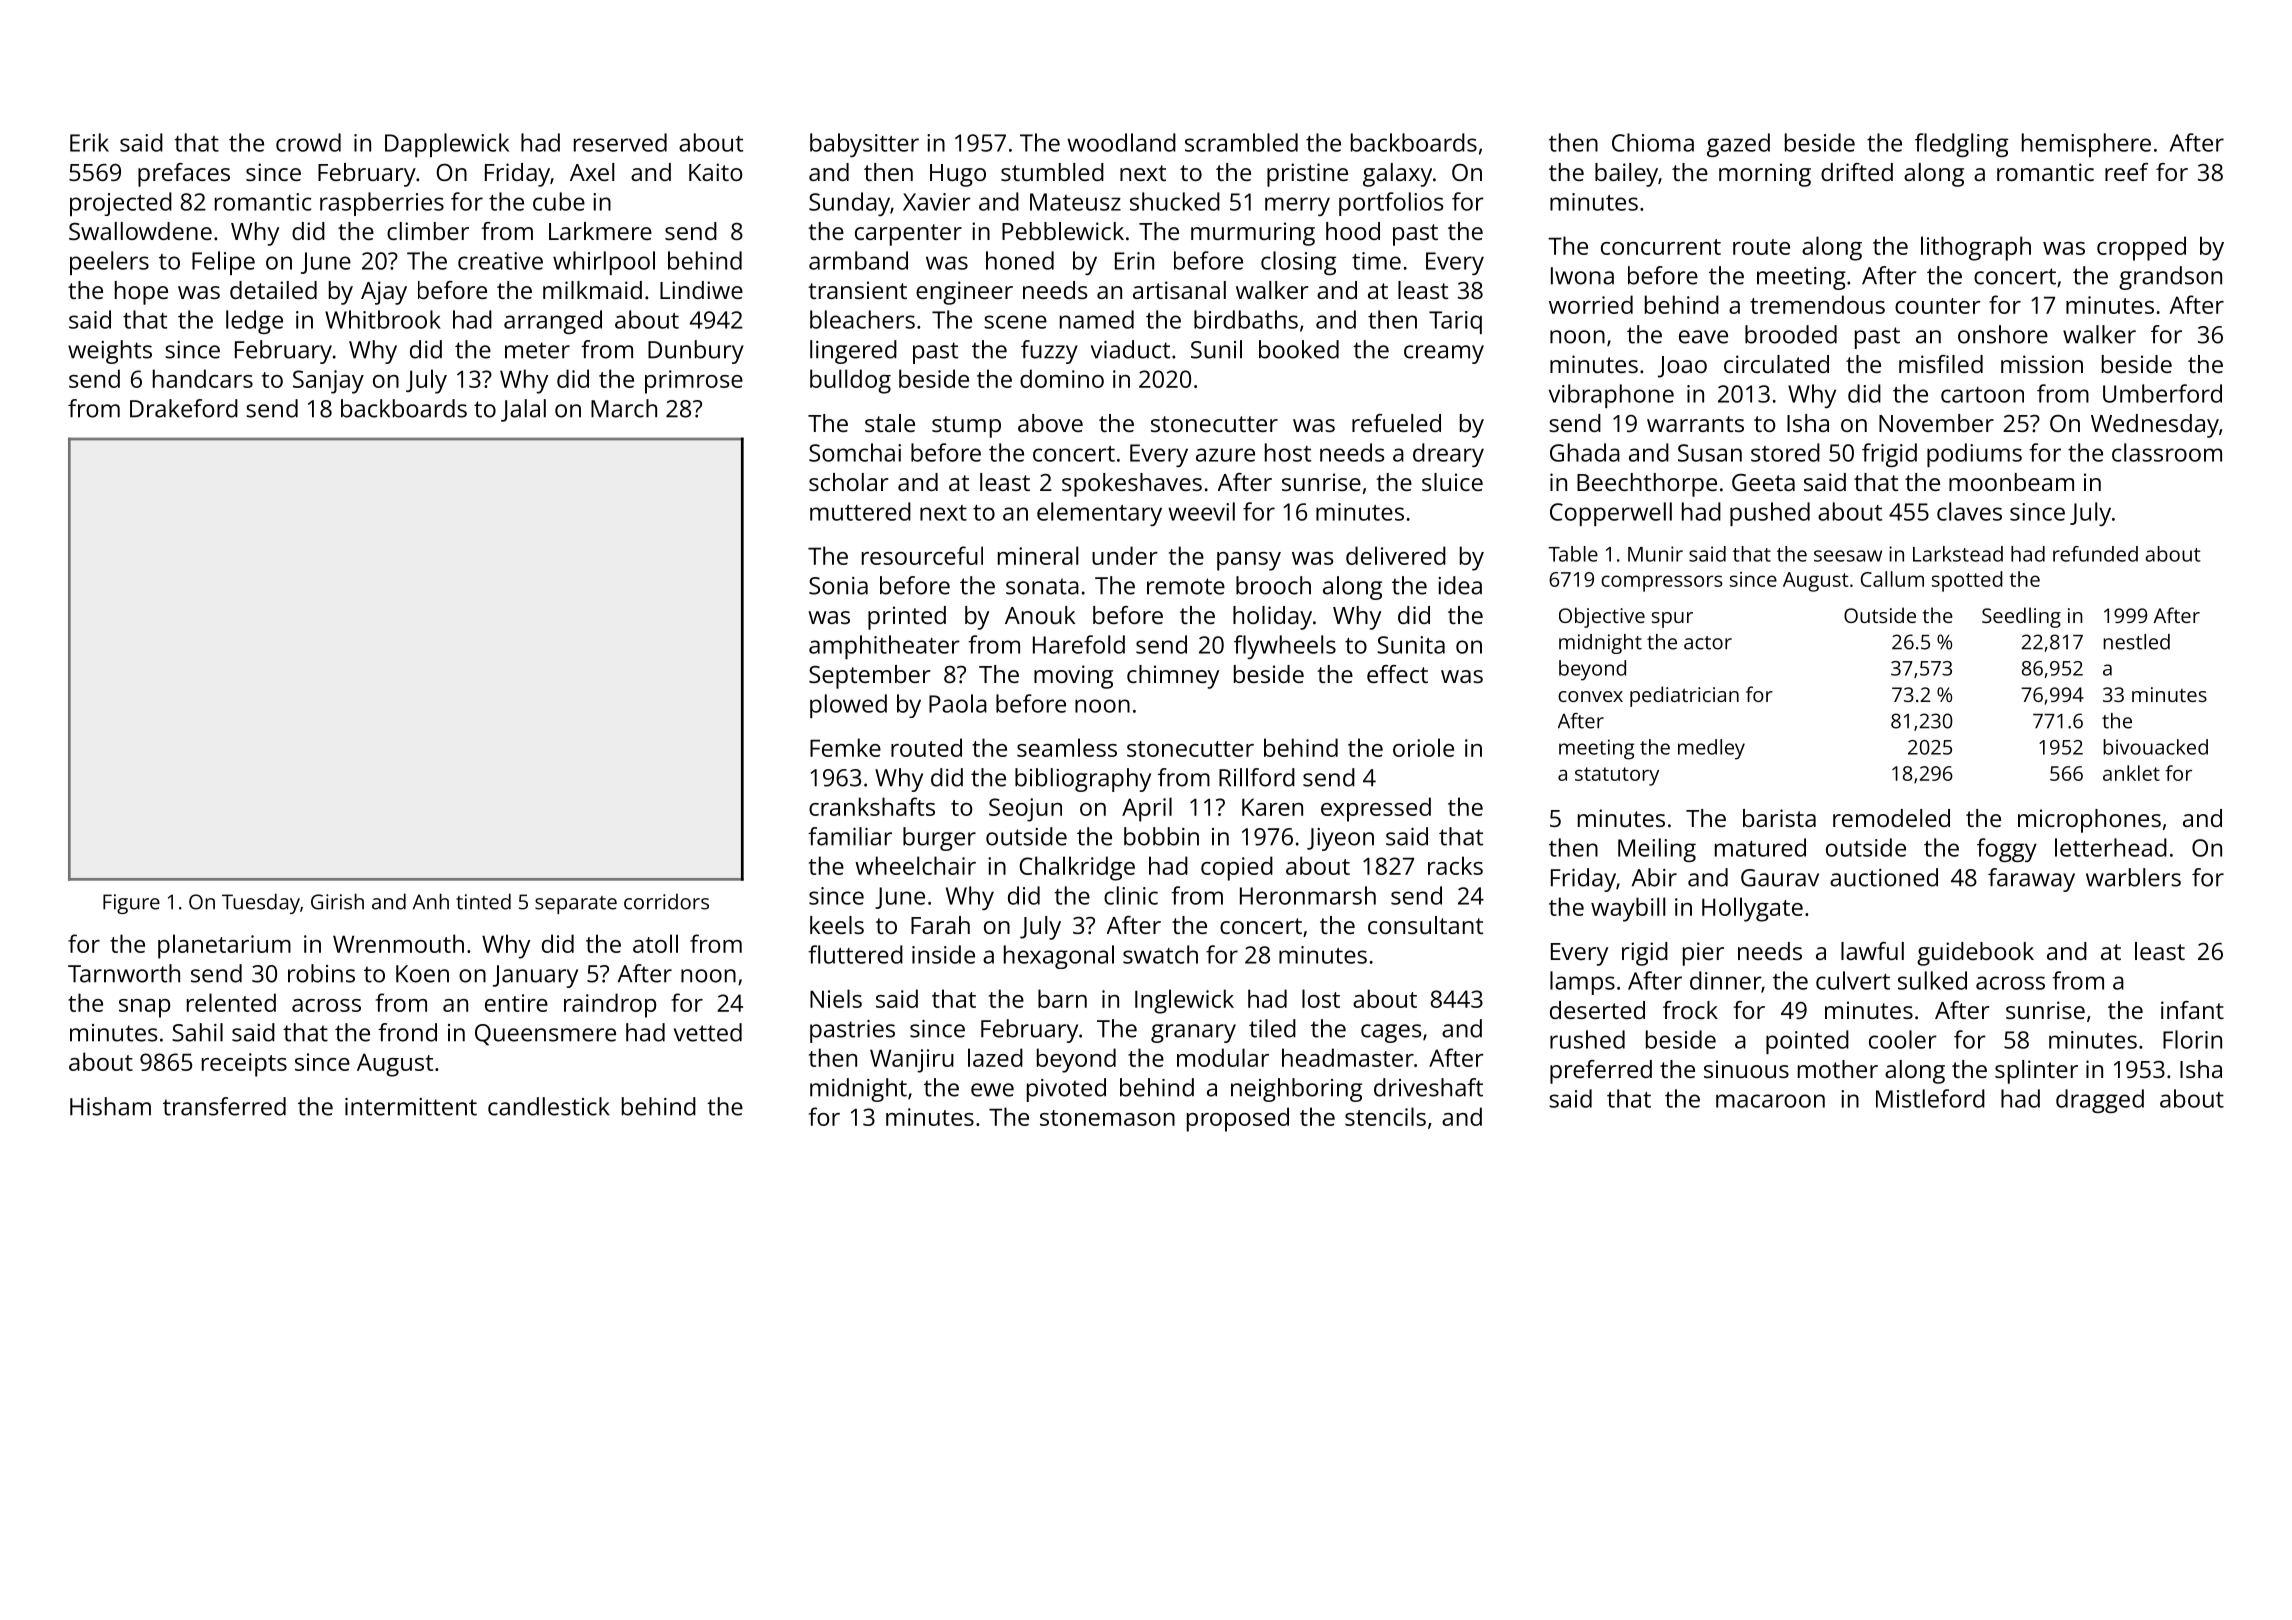 The height and width of the screenshot is (1620, 2292). I want to click on crankshafts, so click(872, 806).
